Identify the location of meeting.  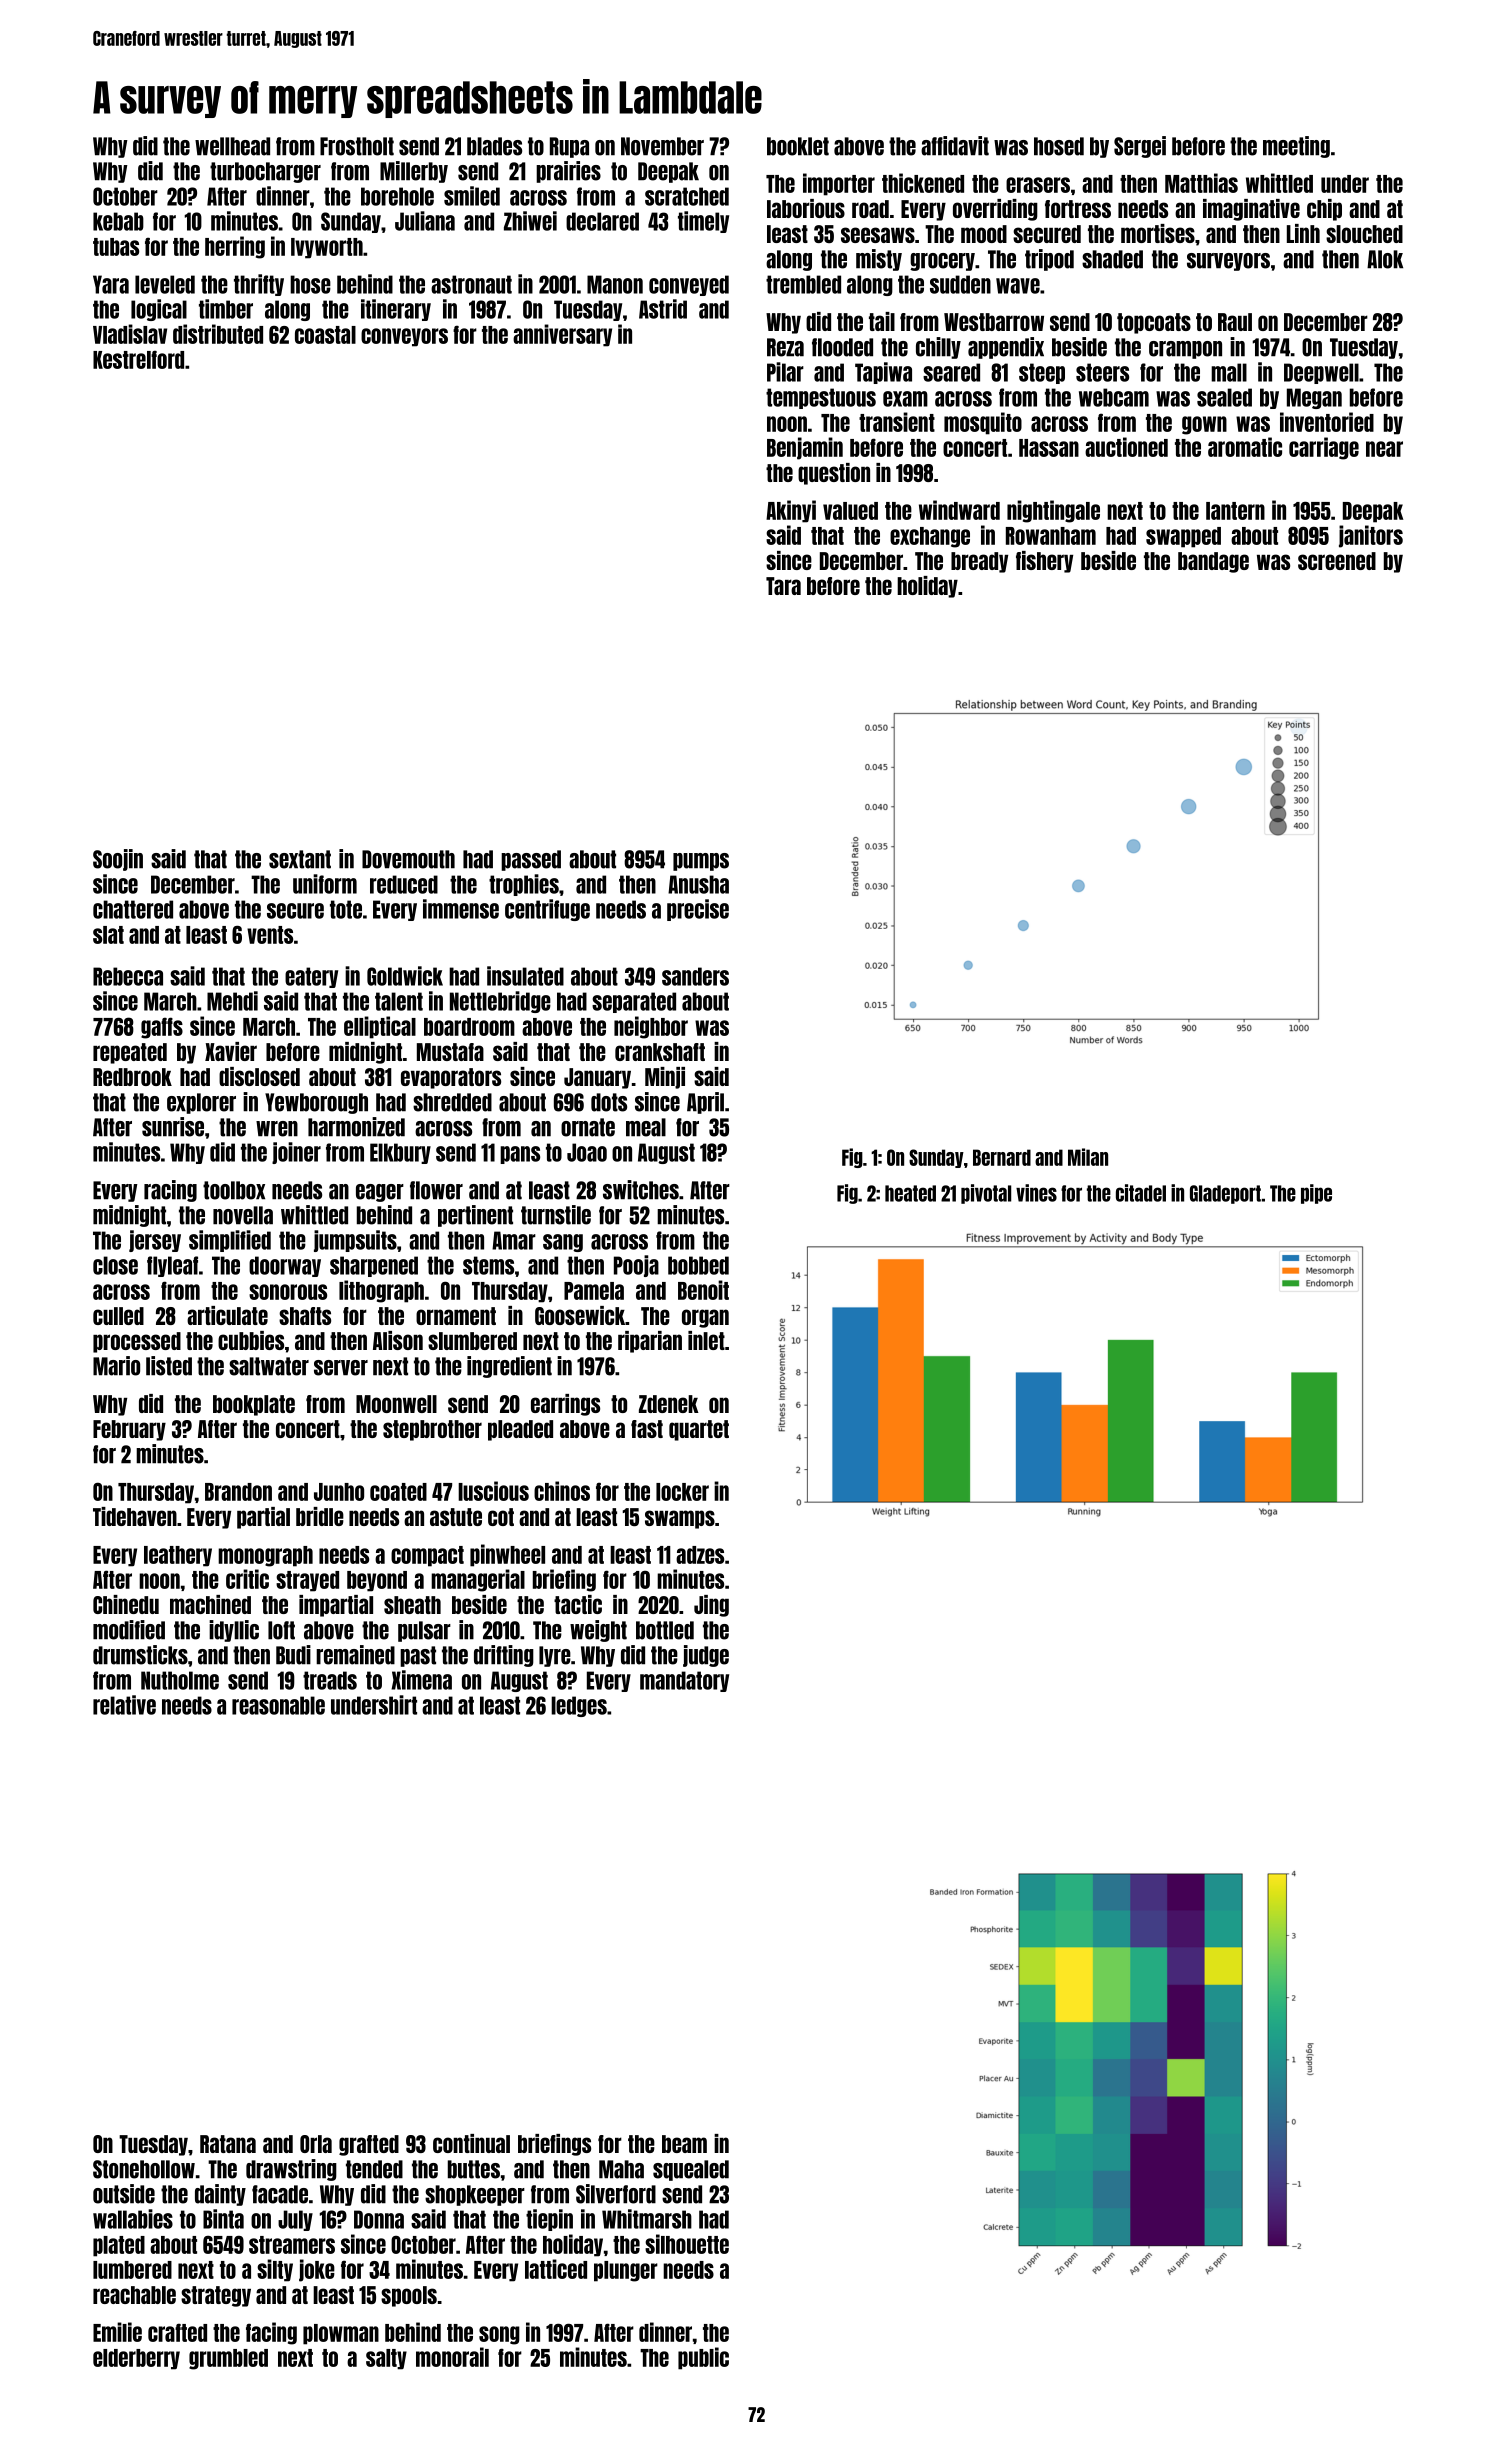
(1296, 147).
